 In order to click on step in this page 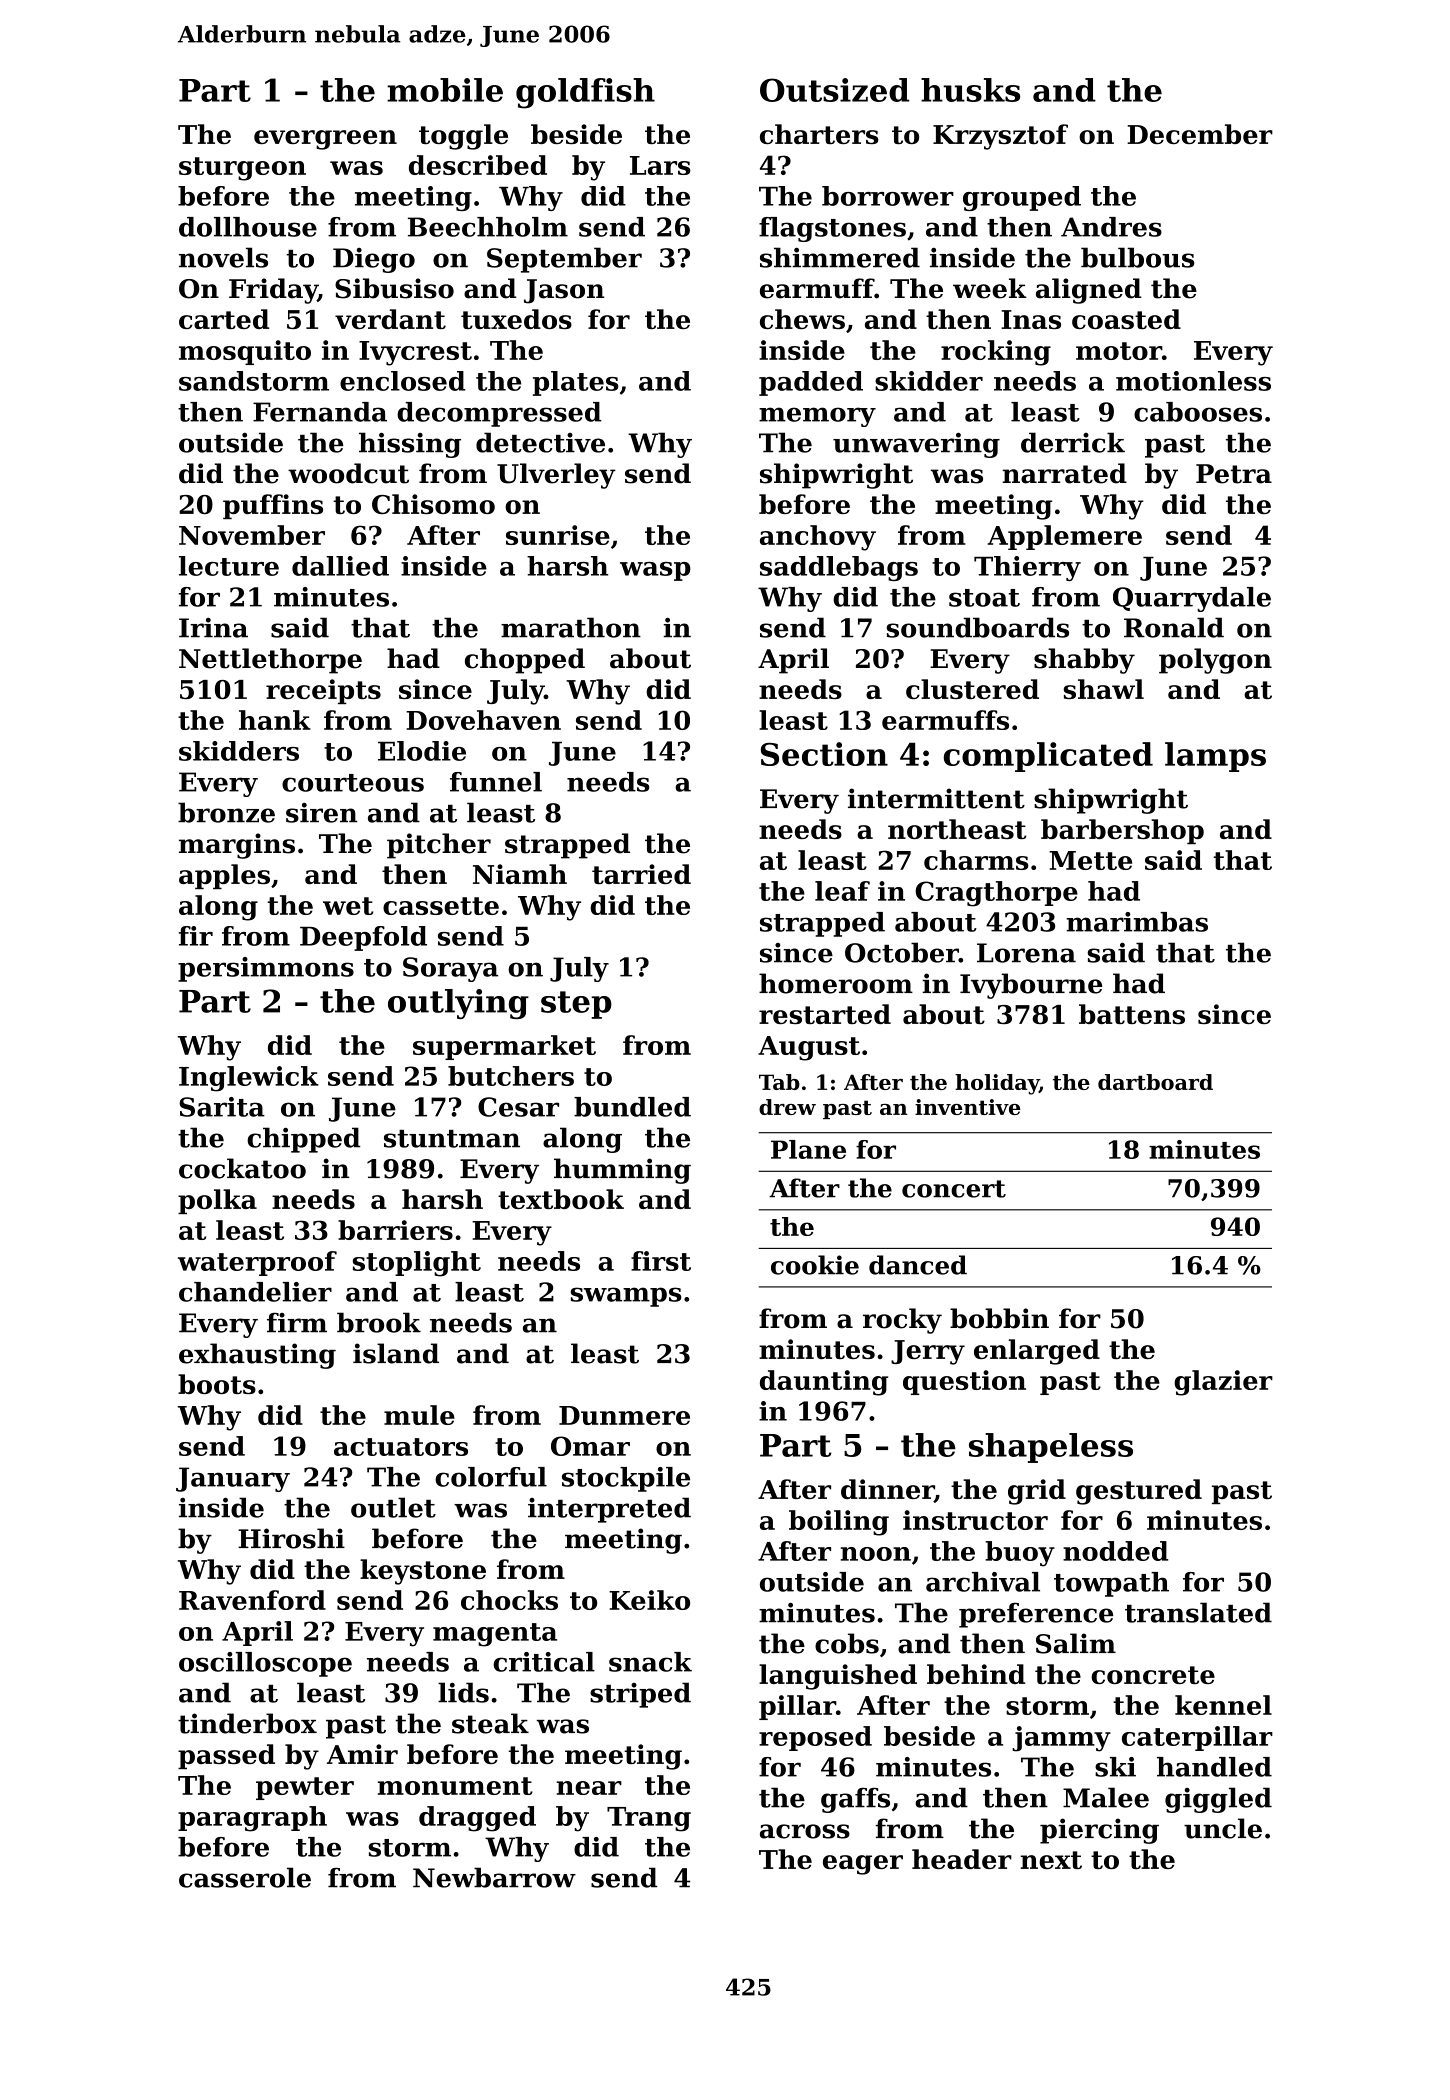, I will do `click(576, 1005)`.
